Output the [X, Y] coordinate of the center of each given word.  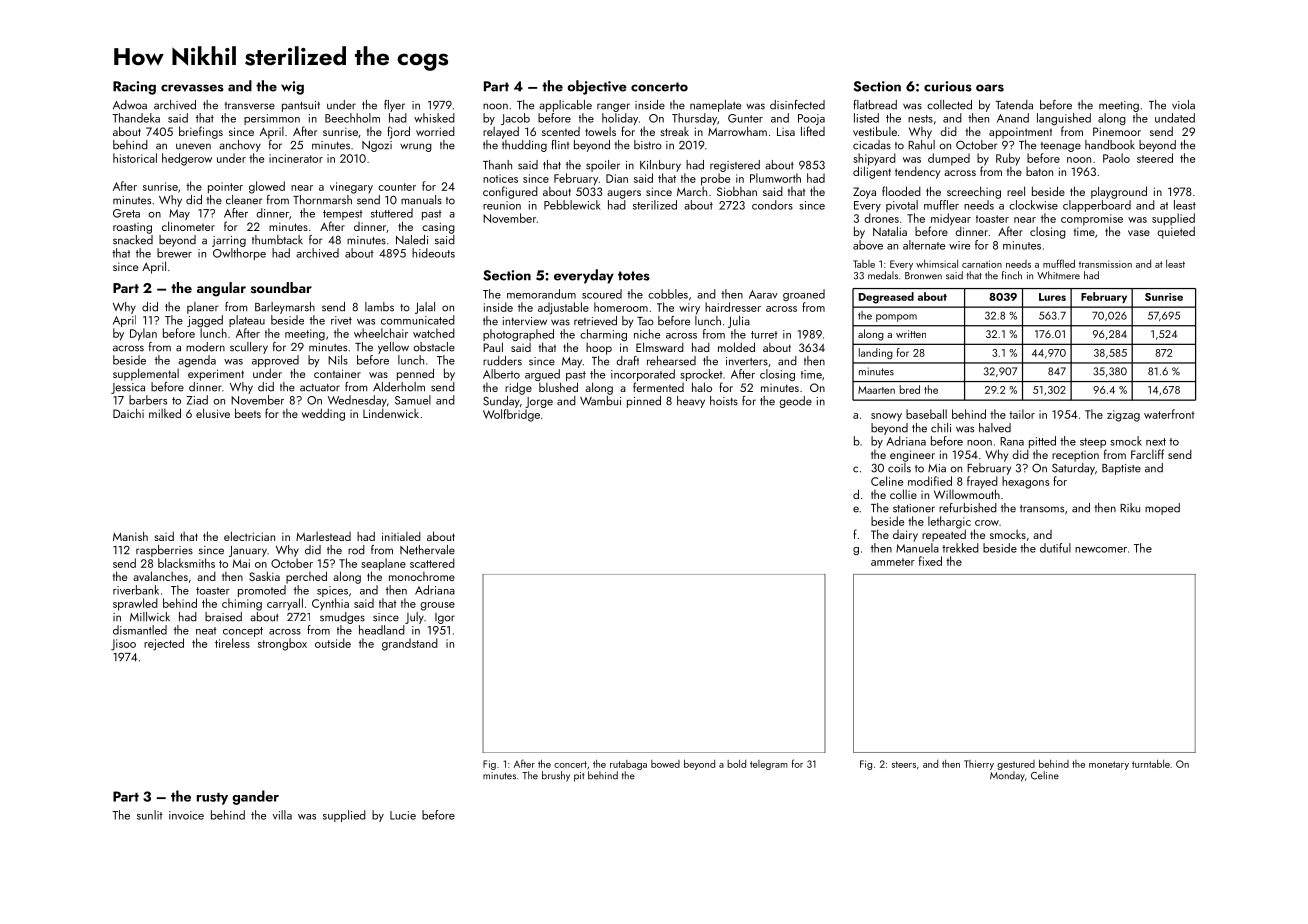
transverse [249, 106]
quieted [1176, 232]
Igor [445, 618]
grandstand [410, 644]
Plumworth [775, 178]
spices [332, 591]
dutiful [1055, 548]
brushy [556, 776]
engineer [912, 456]
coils [899, 468]
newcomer [1101, 550]
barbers [148, 400]
